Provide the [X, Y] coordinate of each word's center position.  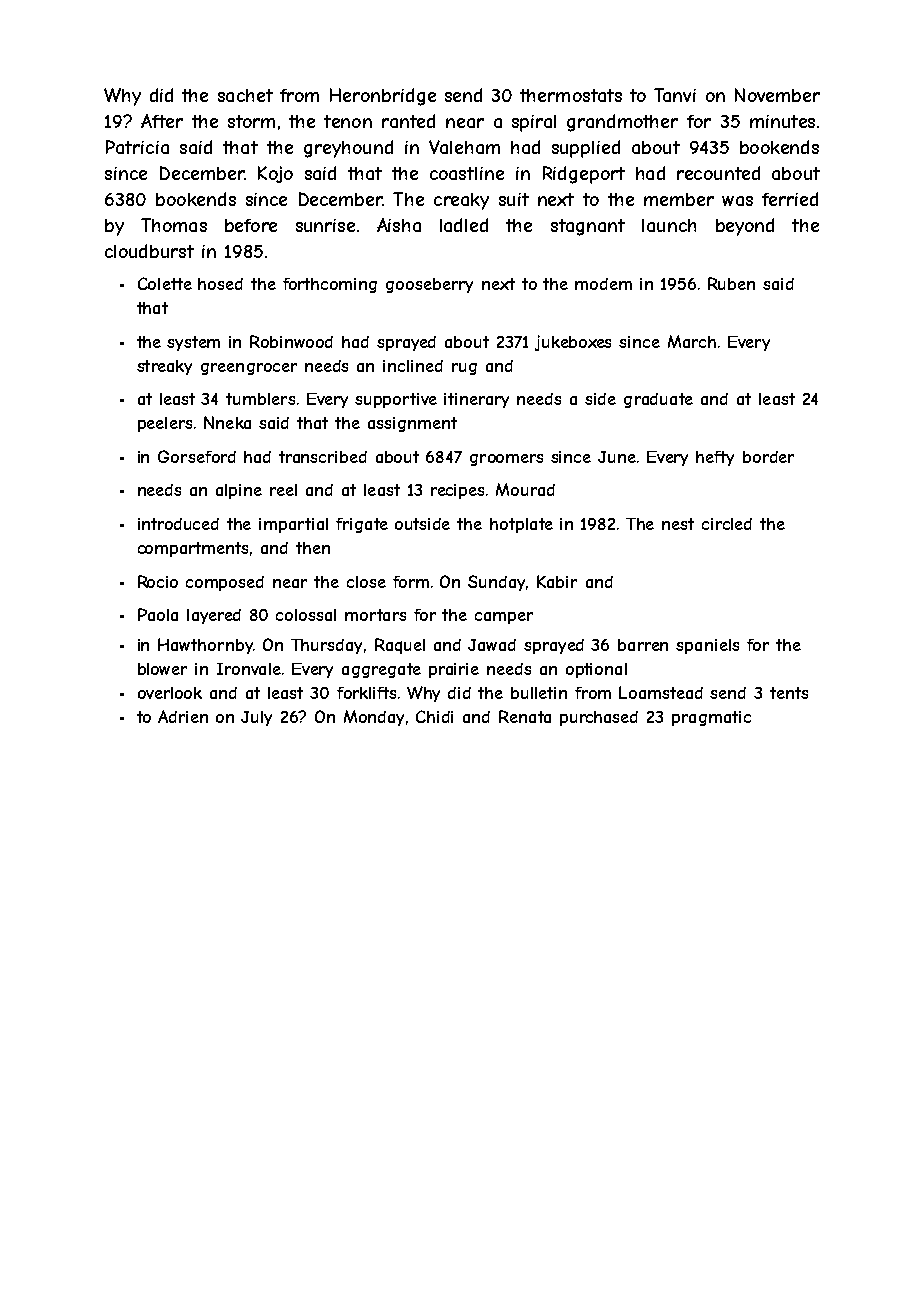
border [768, 457]
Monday [374, 718]
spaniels [707, 646]
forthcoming [330, 285]
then [313, 548]
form [411, 582]
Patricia [137, 147]
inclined [413, 366]
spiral [534, 123]
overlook [170, 693]
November [777, 95]
